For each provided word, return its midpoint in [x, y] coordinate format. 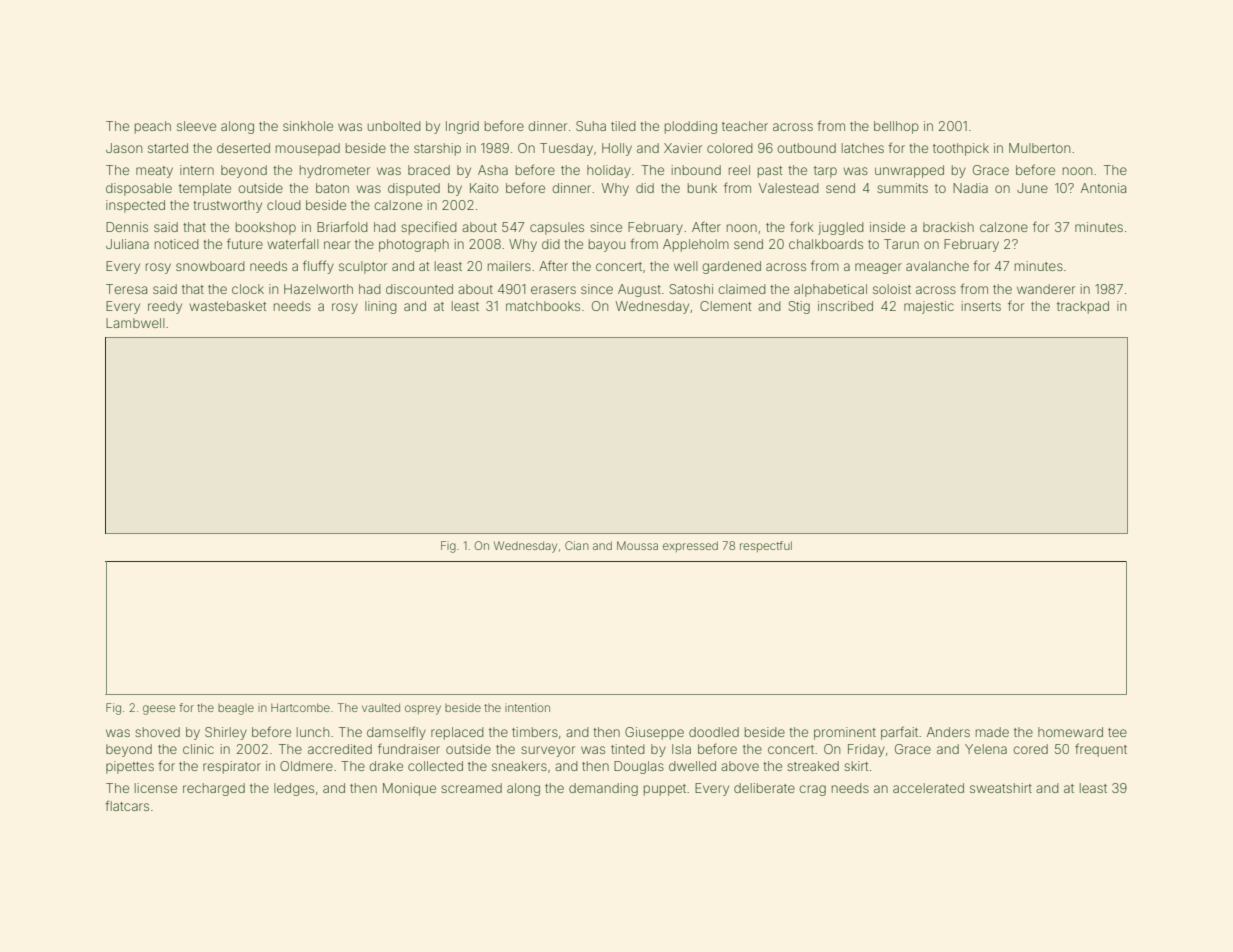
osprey [423, 710]
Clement [725, 306]
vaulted [381, 707]
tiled [623, 126]
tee [1117, 732]
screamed [471, 788]
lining [381, 307]
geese [159, 710]
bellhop [896, 127]
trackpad [1083, 307]
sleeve [196, 126]
